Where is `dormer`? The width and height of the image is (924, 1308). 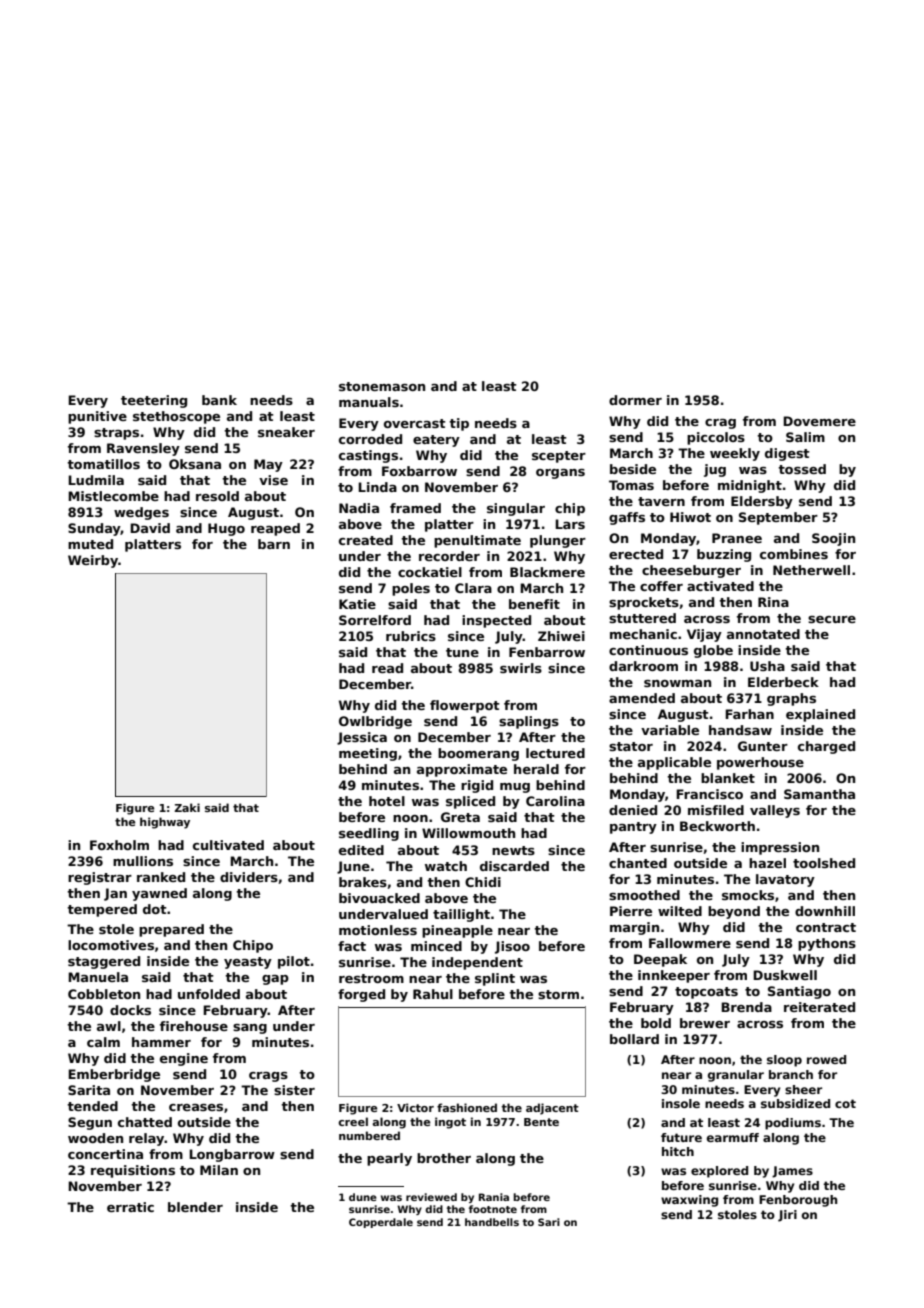 dormer is located at coordinates (635, 400).
